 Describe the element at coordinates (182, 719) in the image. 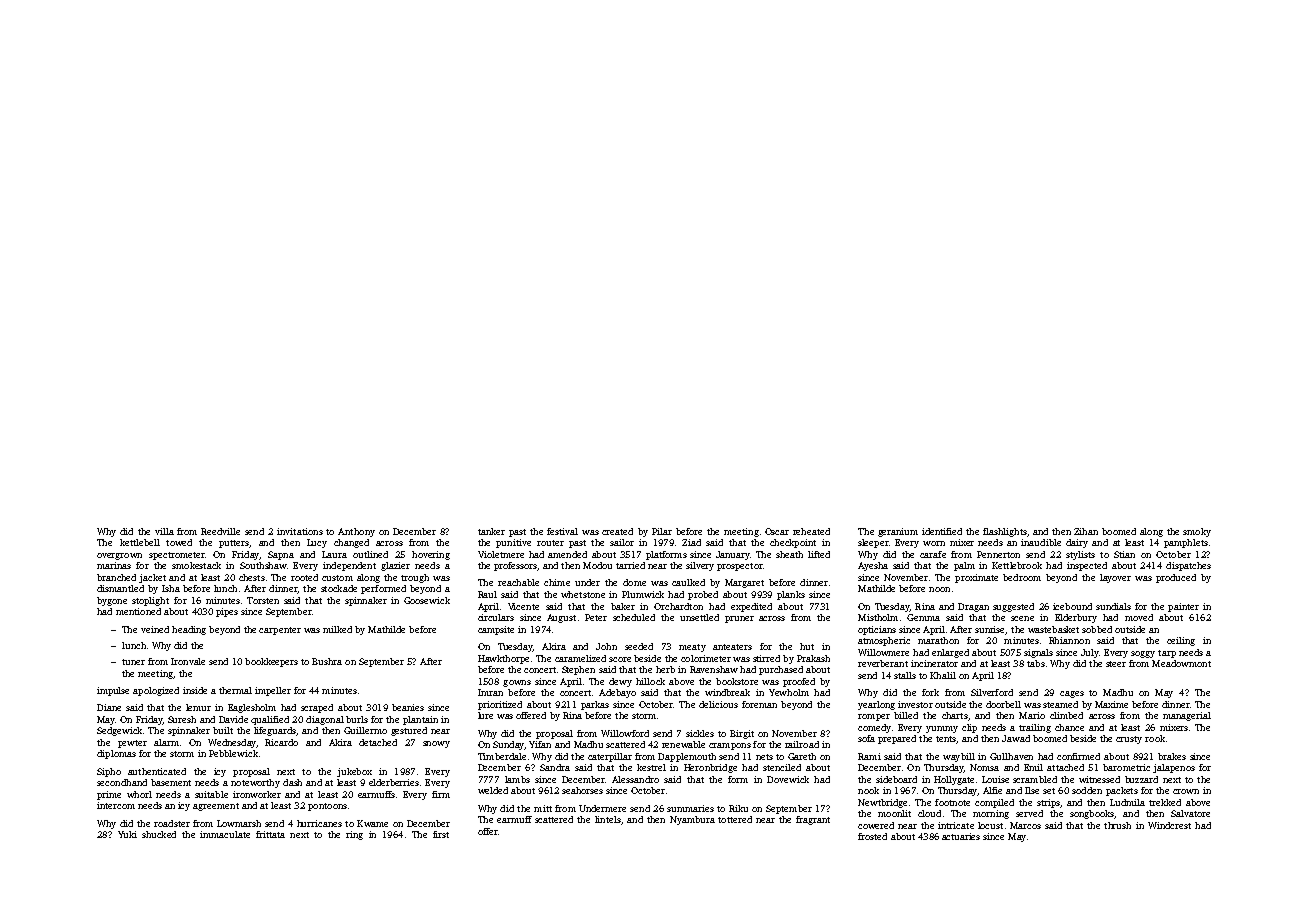

I see `Suresh` at that location.
